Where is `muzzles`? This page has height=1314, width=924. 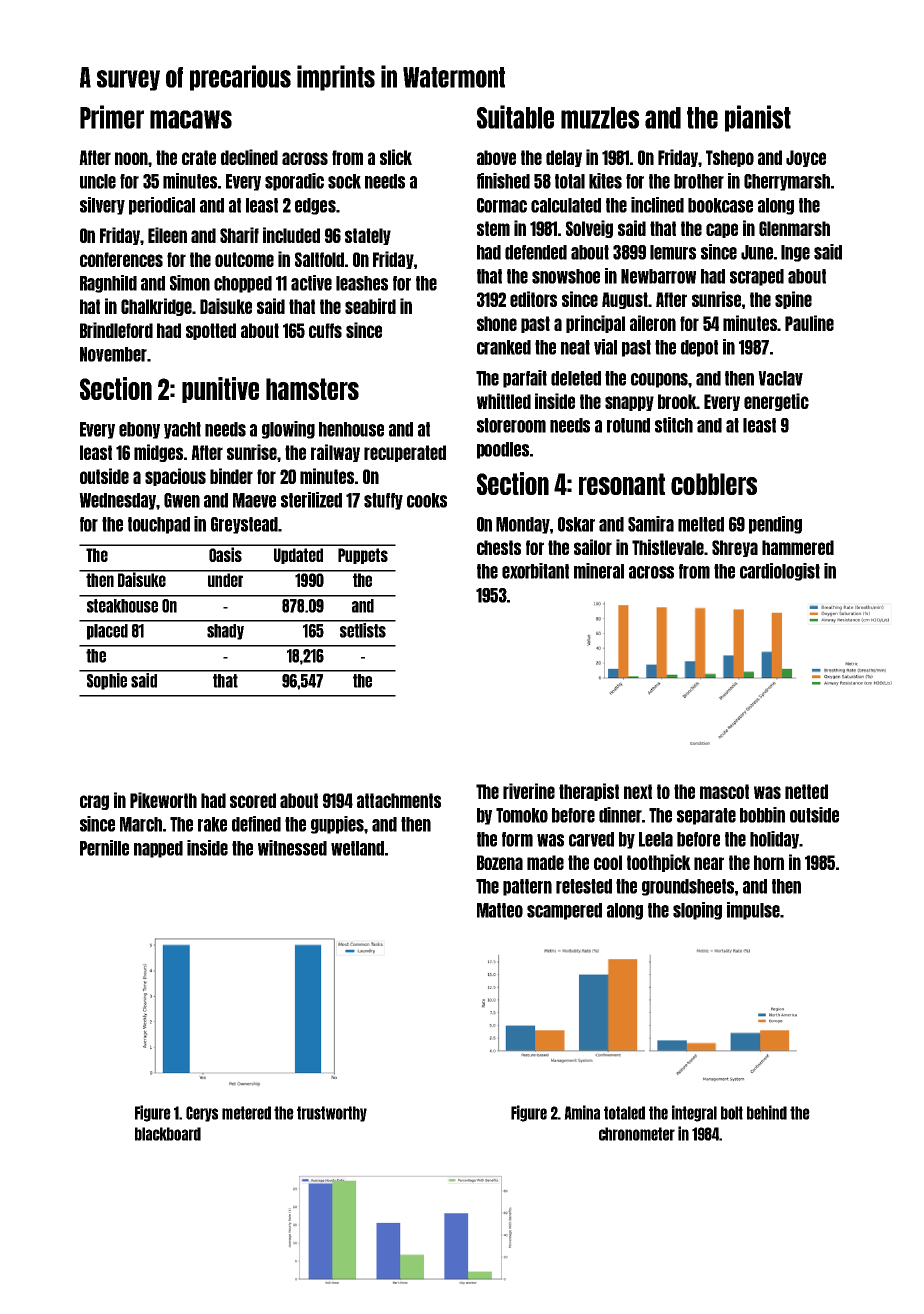
muzzles is located at coordinates (600, 118).
